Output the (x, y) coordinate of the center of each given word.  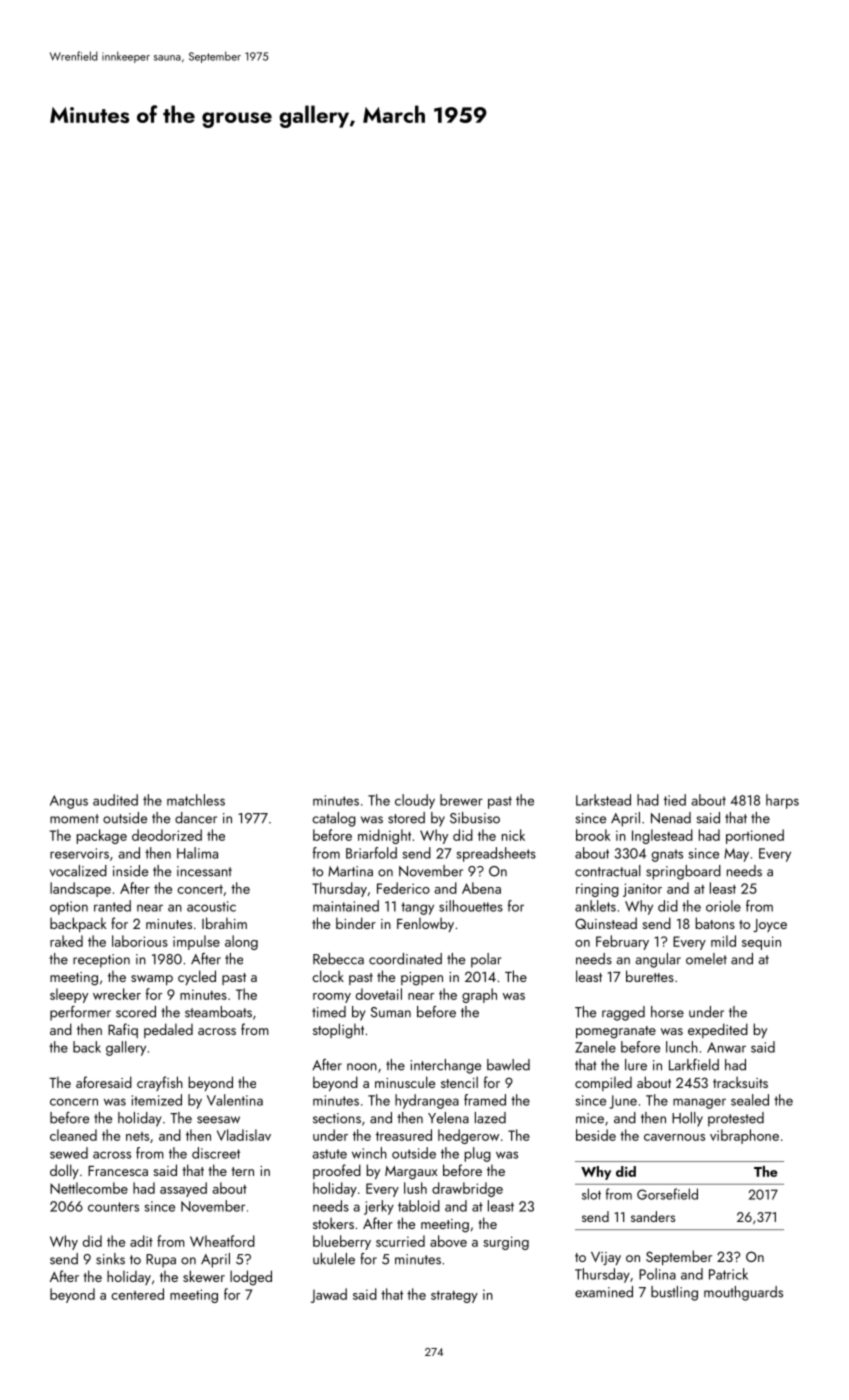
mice (590, 1118)
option (69, 908)
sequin (761, 943)
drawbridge (467, 1189)
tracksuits (740, 1082)
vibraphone (744, 1136)
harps (782, 801)
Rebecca (338, 959)
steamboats (218, 1012)
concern (74, 1102)
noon (362, 1067)
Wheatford (222, 1241)
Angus (69, 802)
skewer (204, 1276)
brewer (461, 800)
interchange (445, 1066)
